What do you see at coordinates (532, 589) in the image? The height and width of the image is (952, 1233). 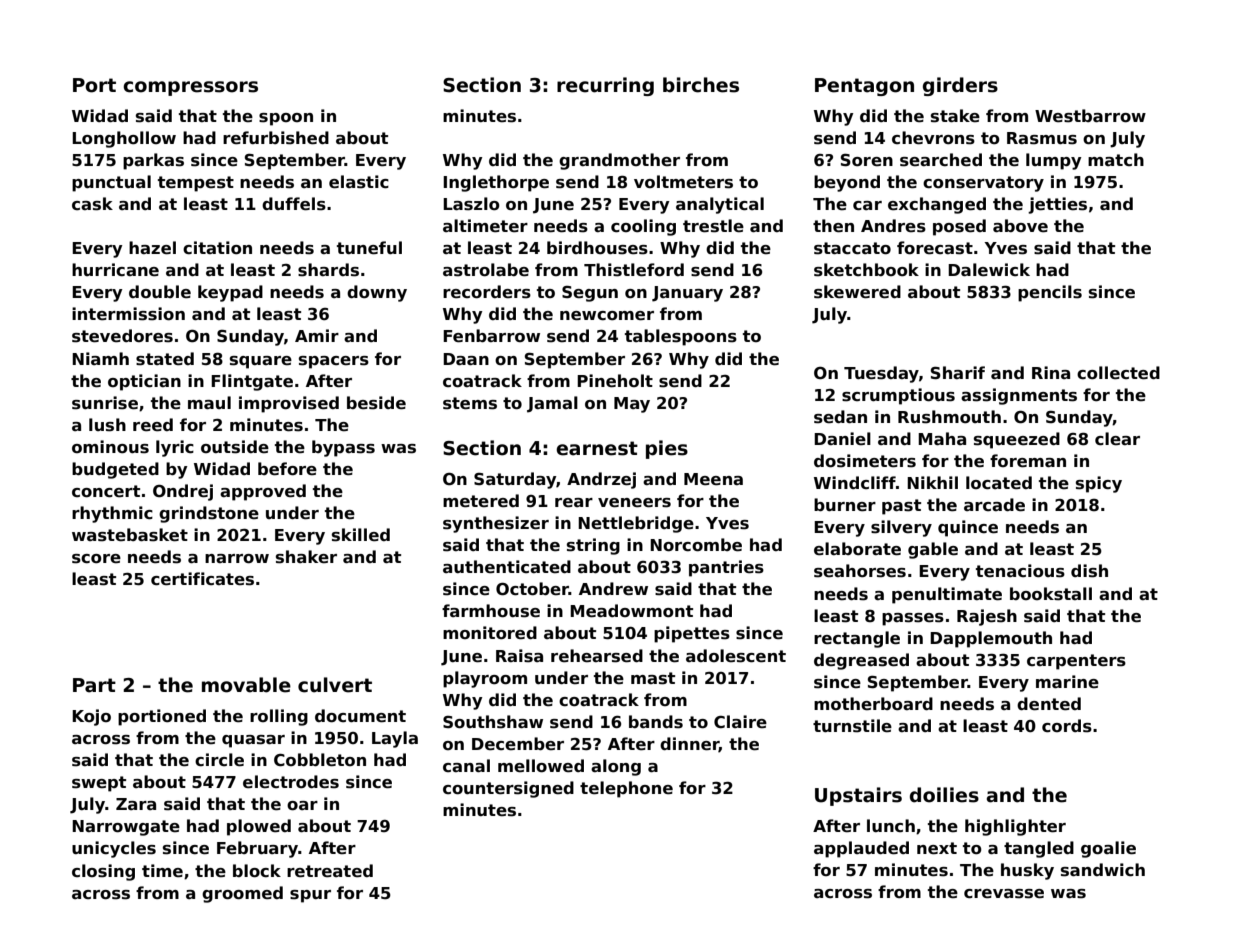 I see `October` at bounding box center [532, 589].
